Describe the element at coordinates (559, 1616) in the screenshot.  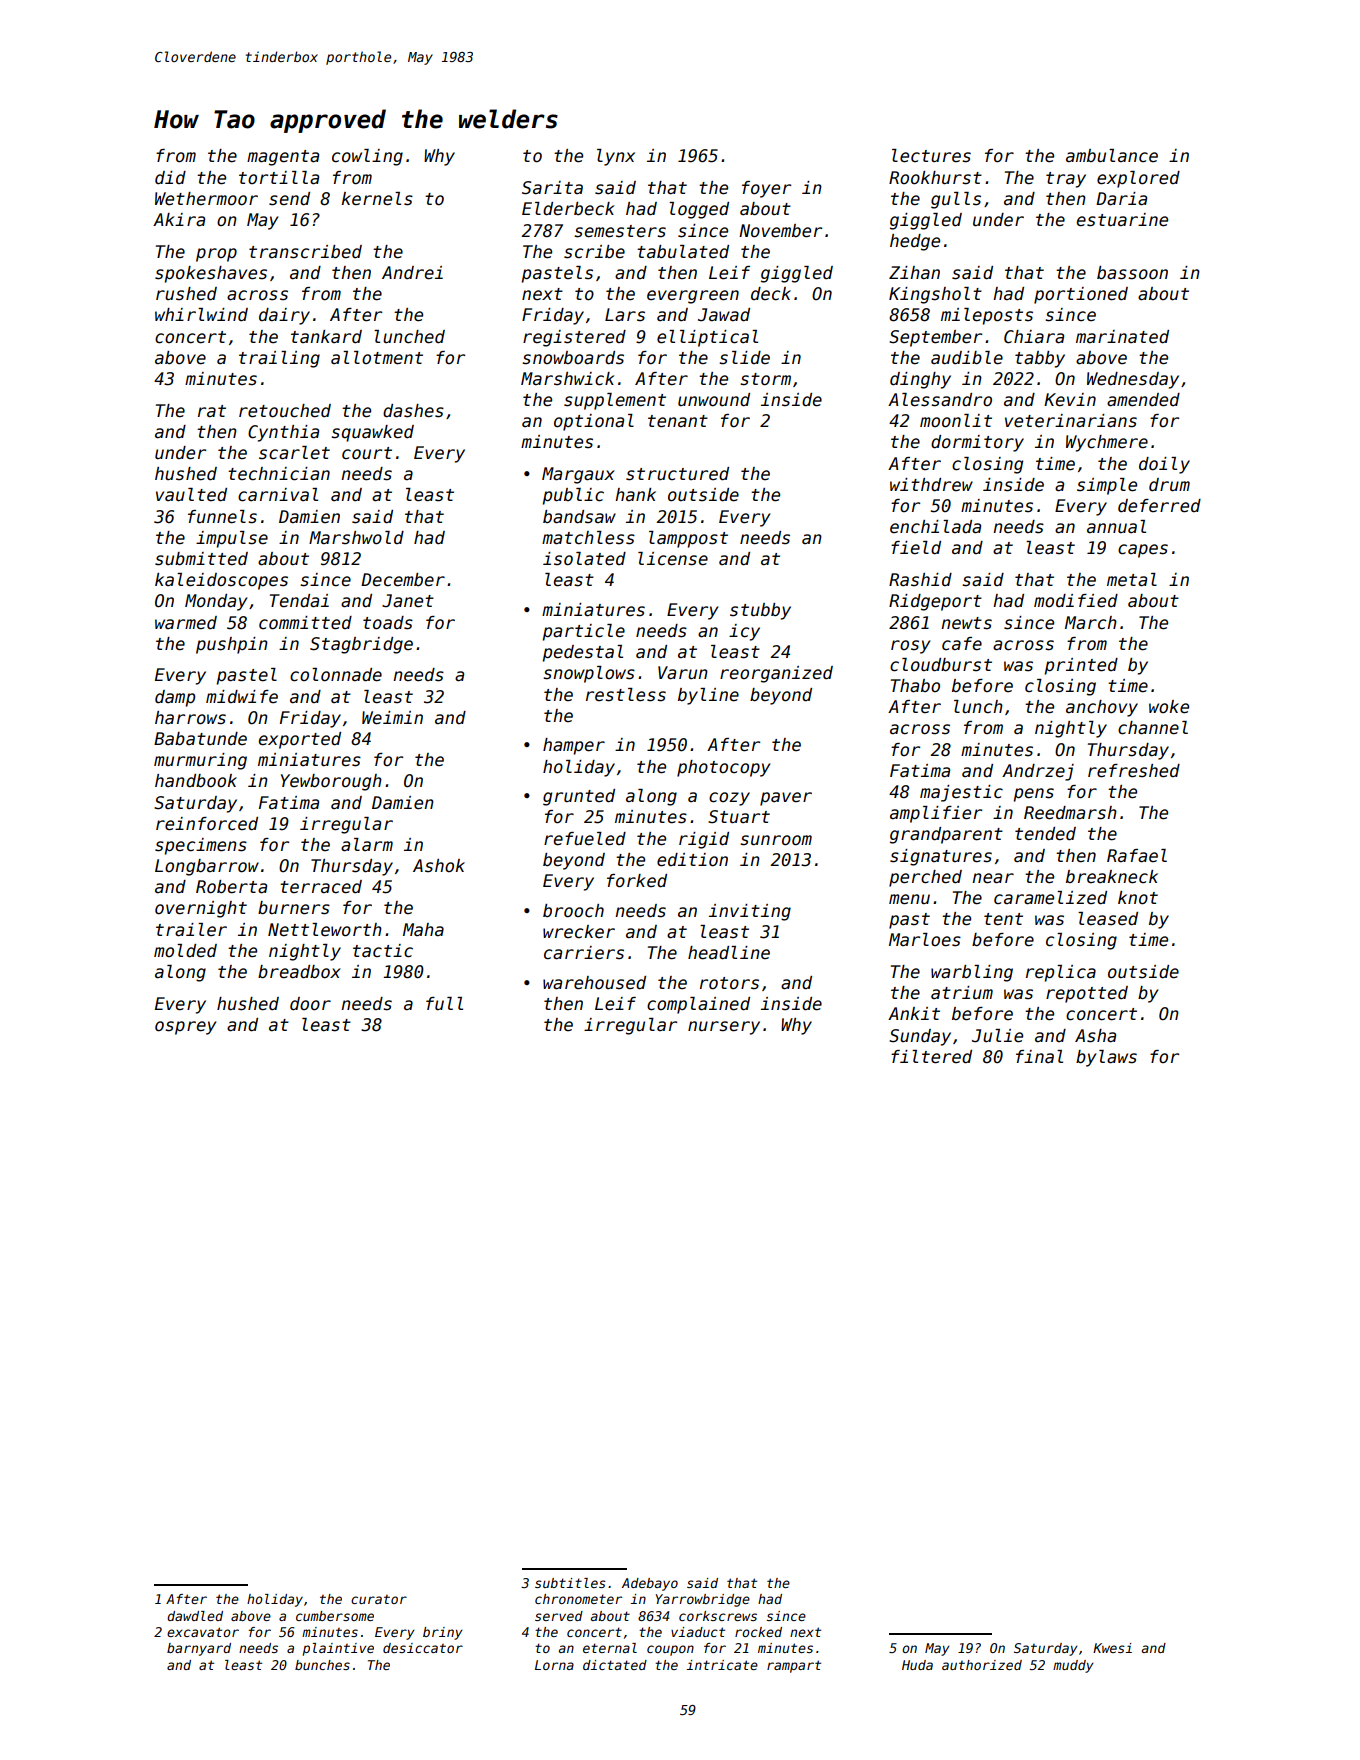
I see `served` at that location.
